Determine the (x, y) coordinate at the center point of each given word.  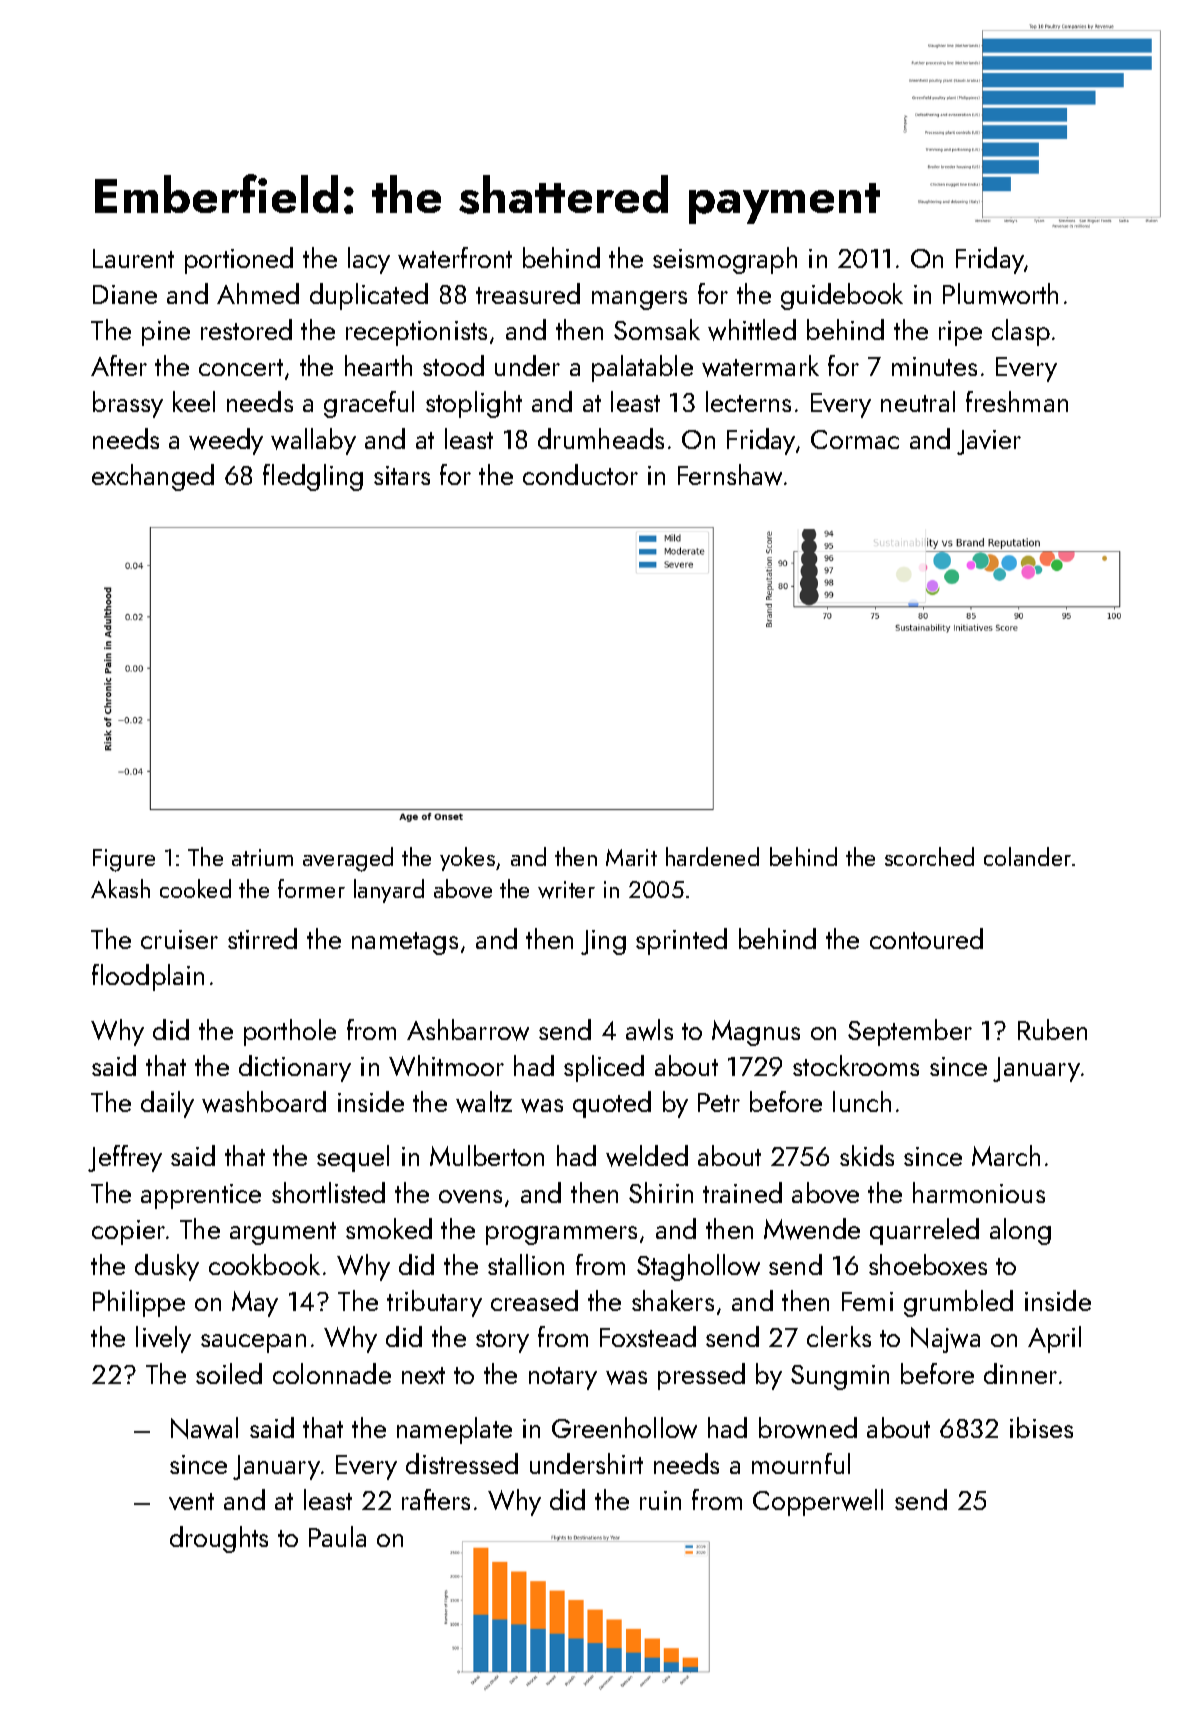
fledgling (313, 477)
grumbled (958, 1303)
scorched (929, 856)
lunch (862, 1101)
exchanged (153, 477)
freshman (1017, 401)
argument (283, 1233)
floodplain (148, 977)
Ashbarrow (468, 1030)
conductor (580, 474)
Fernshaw (730, 475)
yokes (467, 859)
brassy (128, 404)
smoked (389, 1228)
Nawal (204, 1428)
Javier (989, 442)
